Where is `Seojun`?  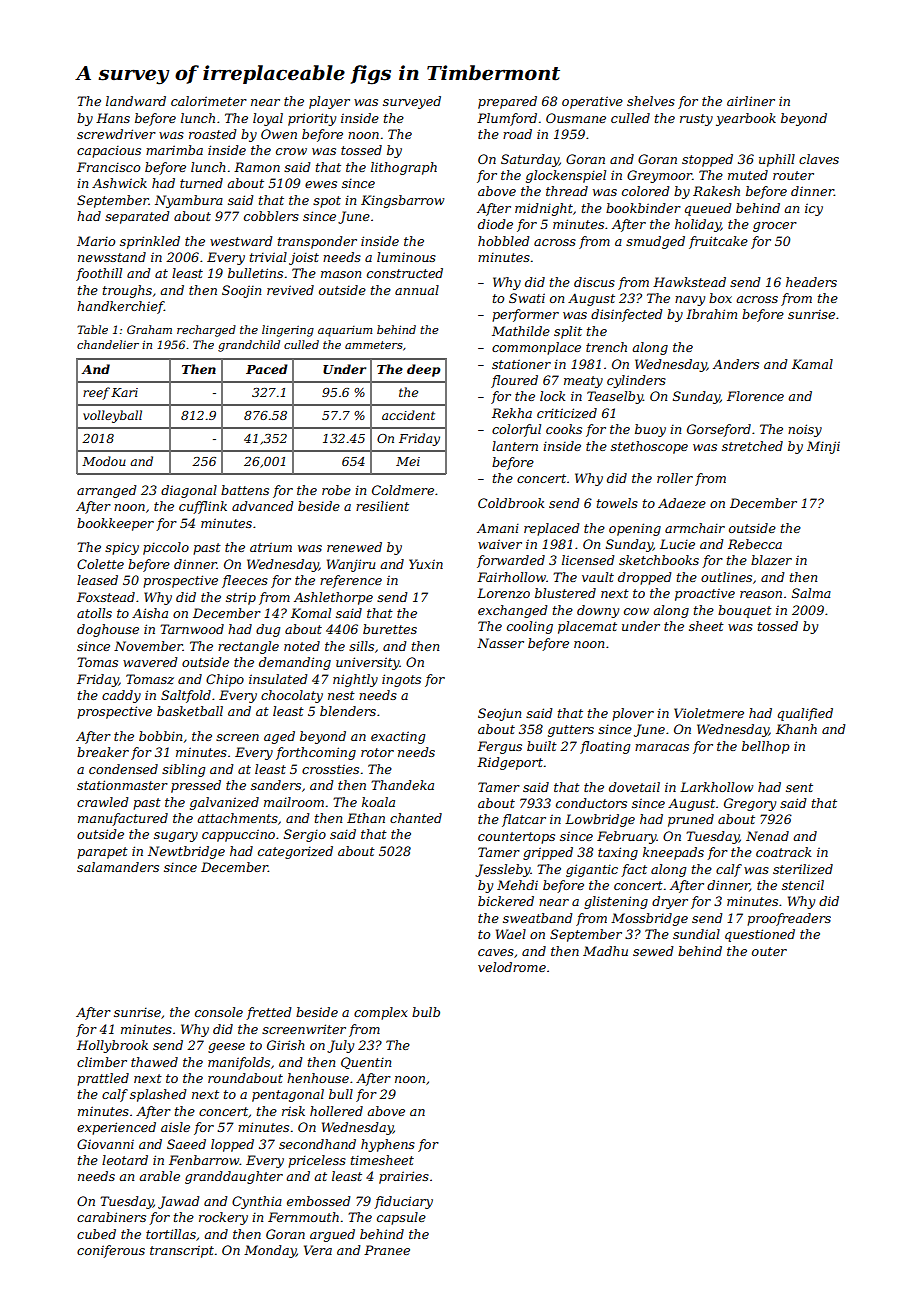
Seojun is located at coordinates (499, 714).
